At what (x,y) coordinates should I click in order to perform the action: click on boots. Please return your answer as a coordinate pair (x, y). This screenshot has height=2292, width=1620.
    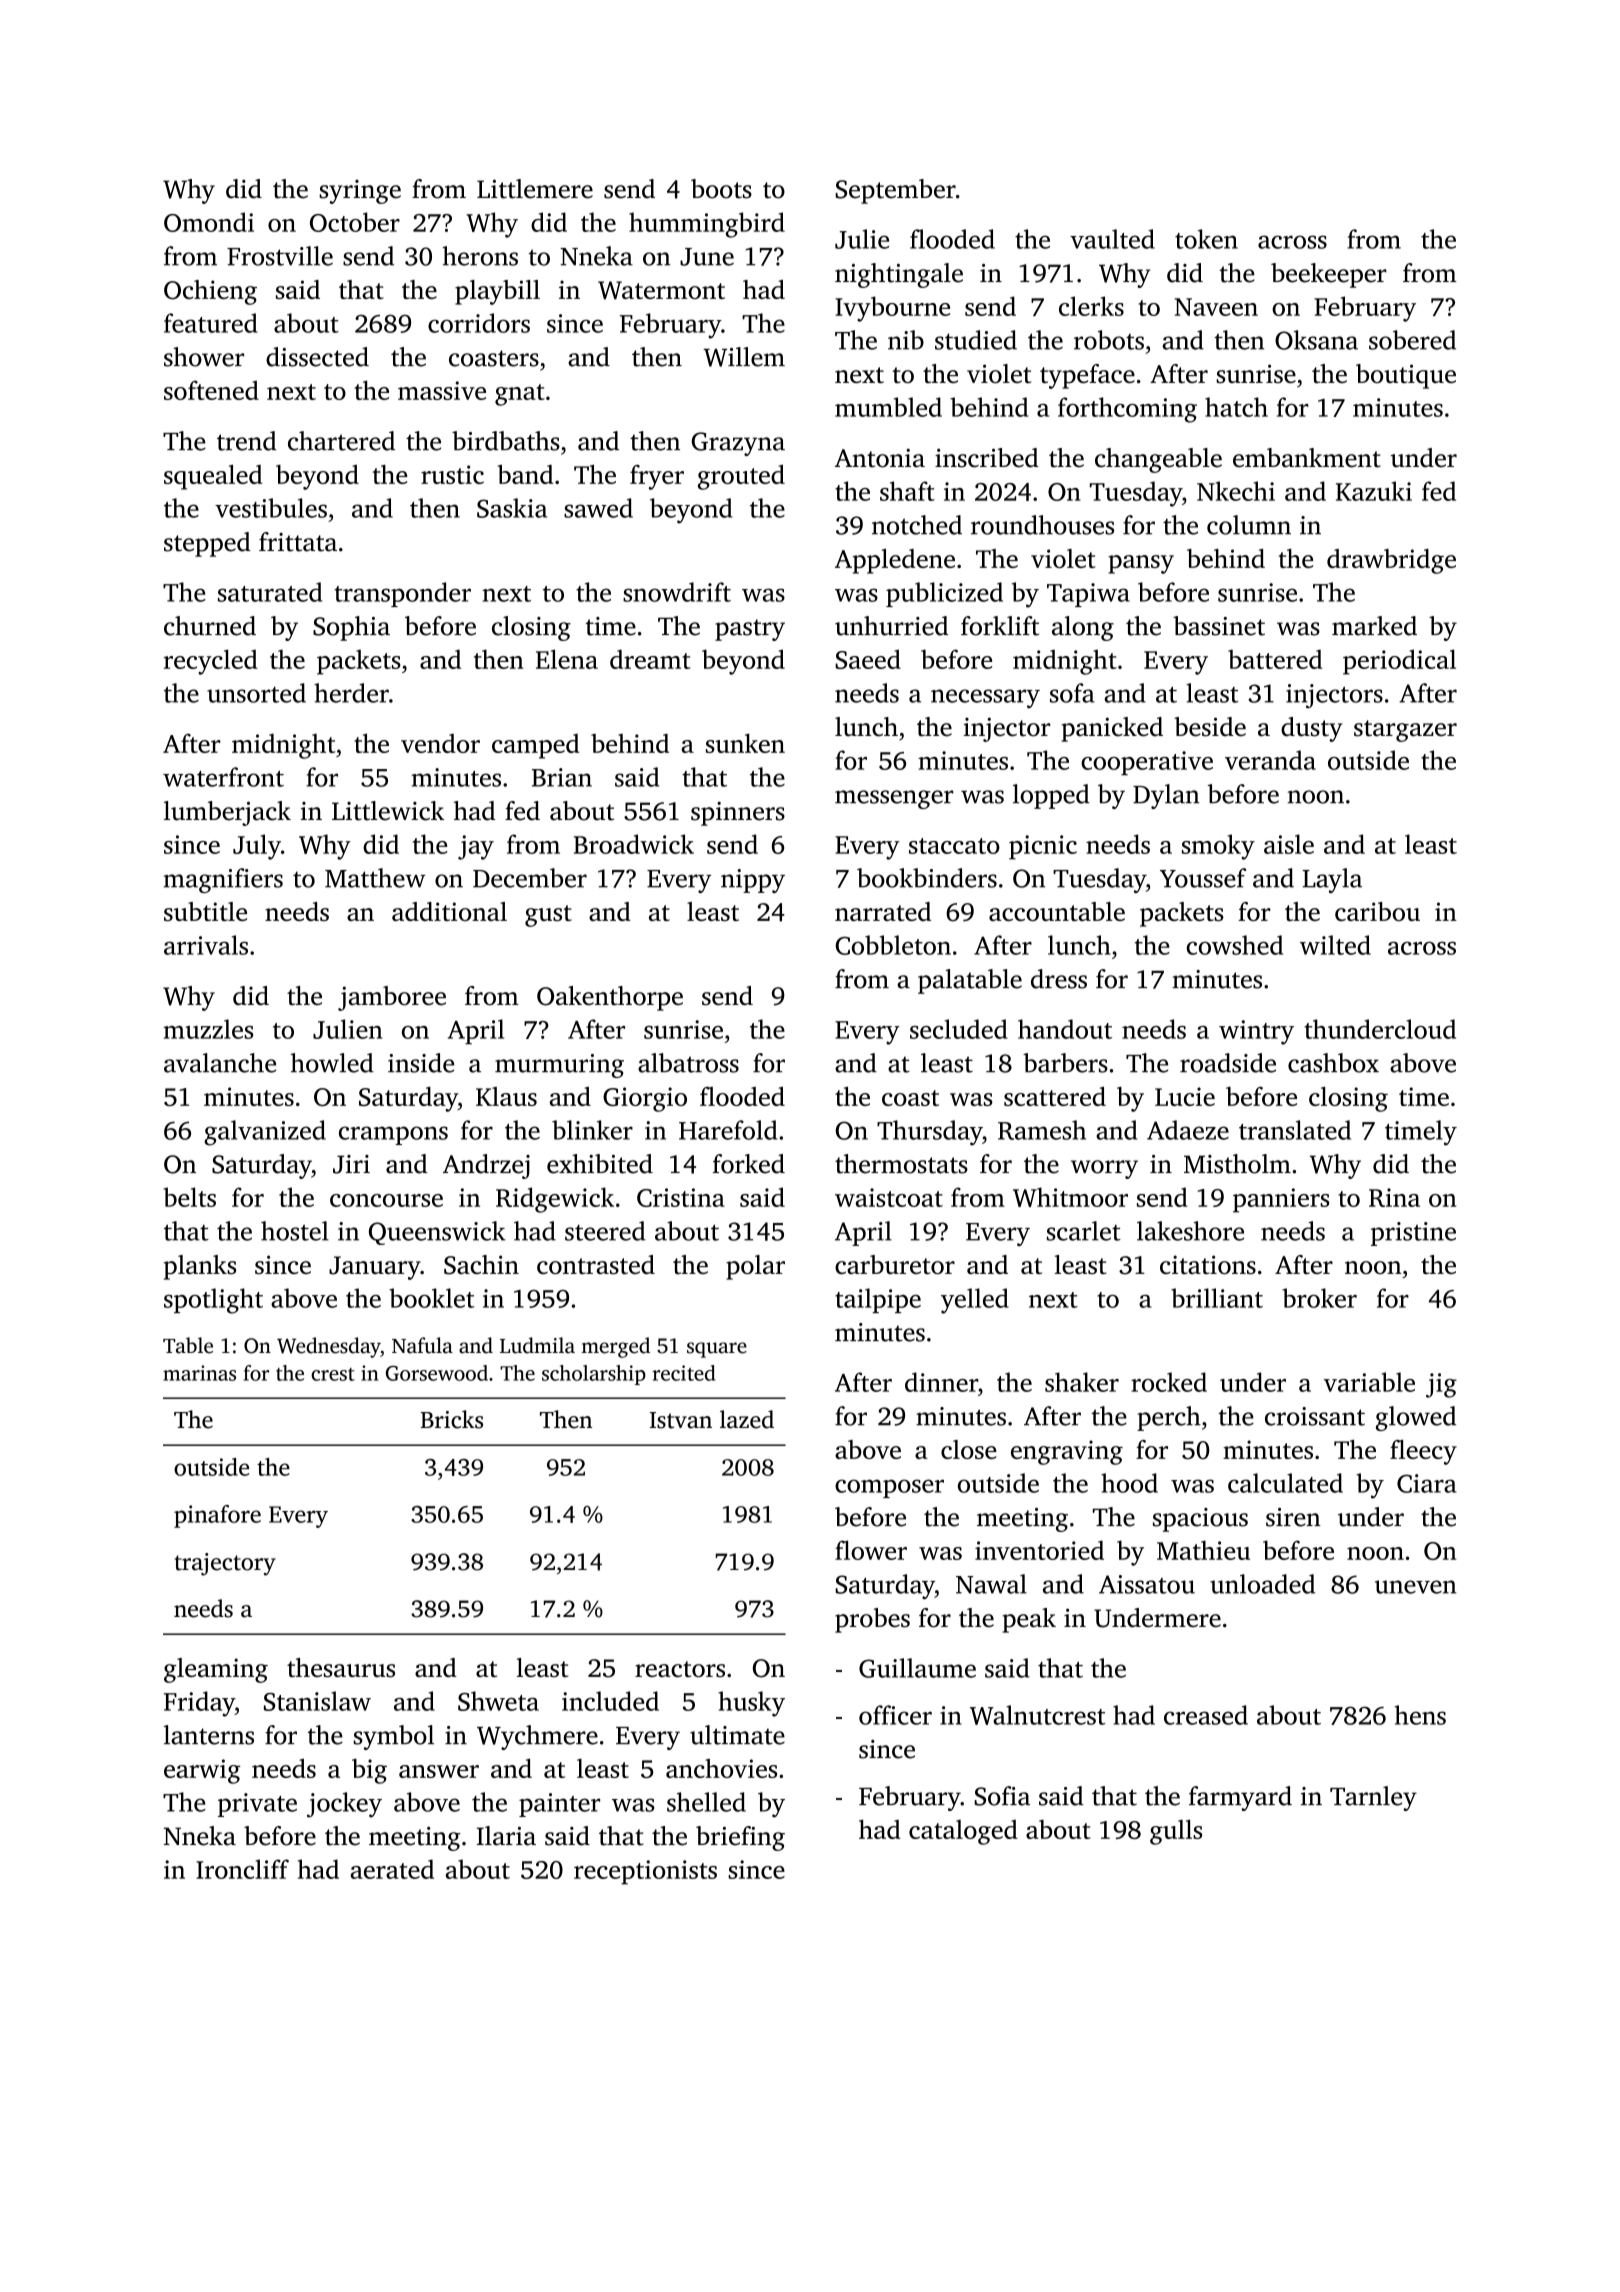
    Looking at the image, I should click on (721, 189).
